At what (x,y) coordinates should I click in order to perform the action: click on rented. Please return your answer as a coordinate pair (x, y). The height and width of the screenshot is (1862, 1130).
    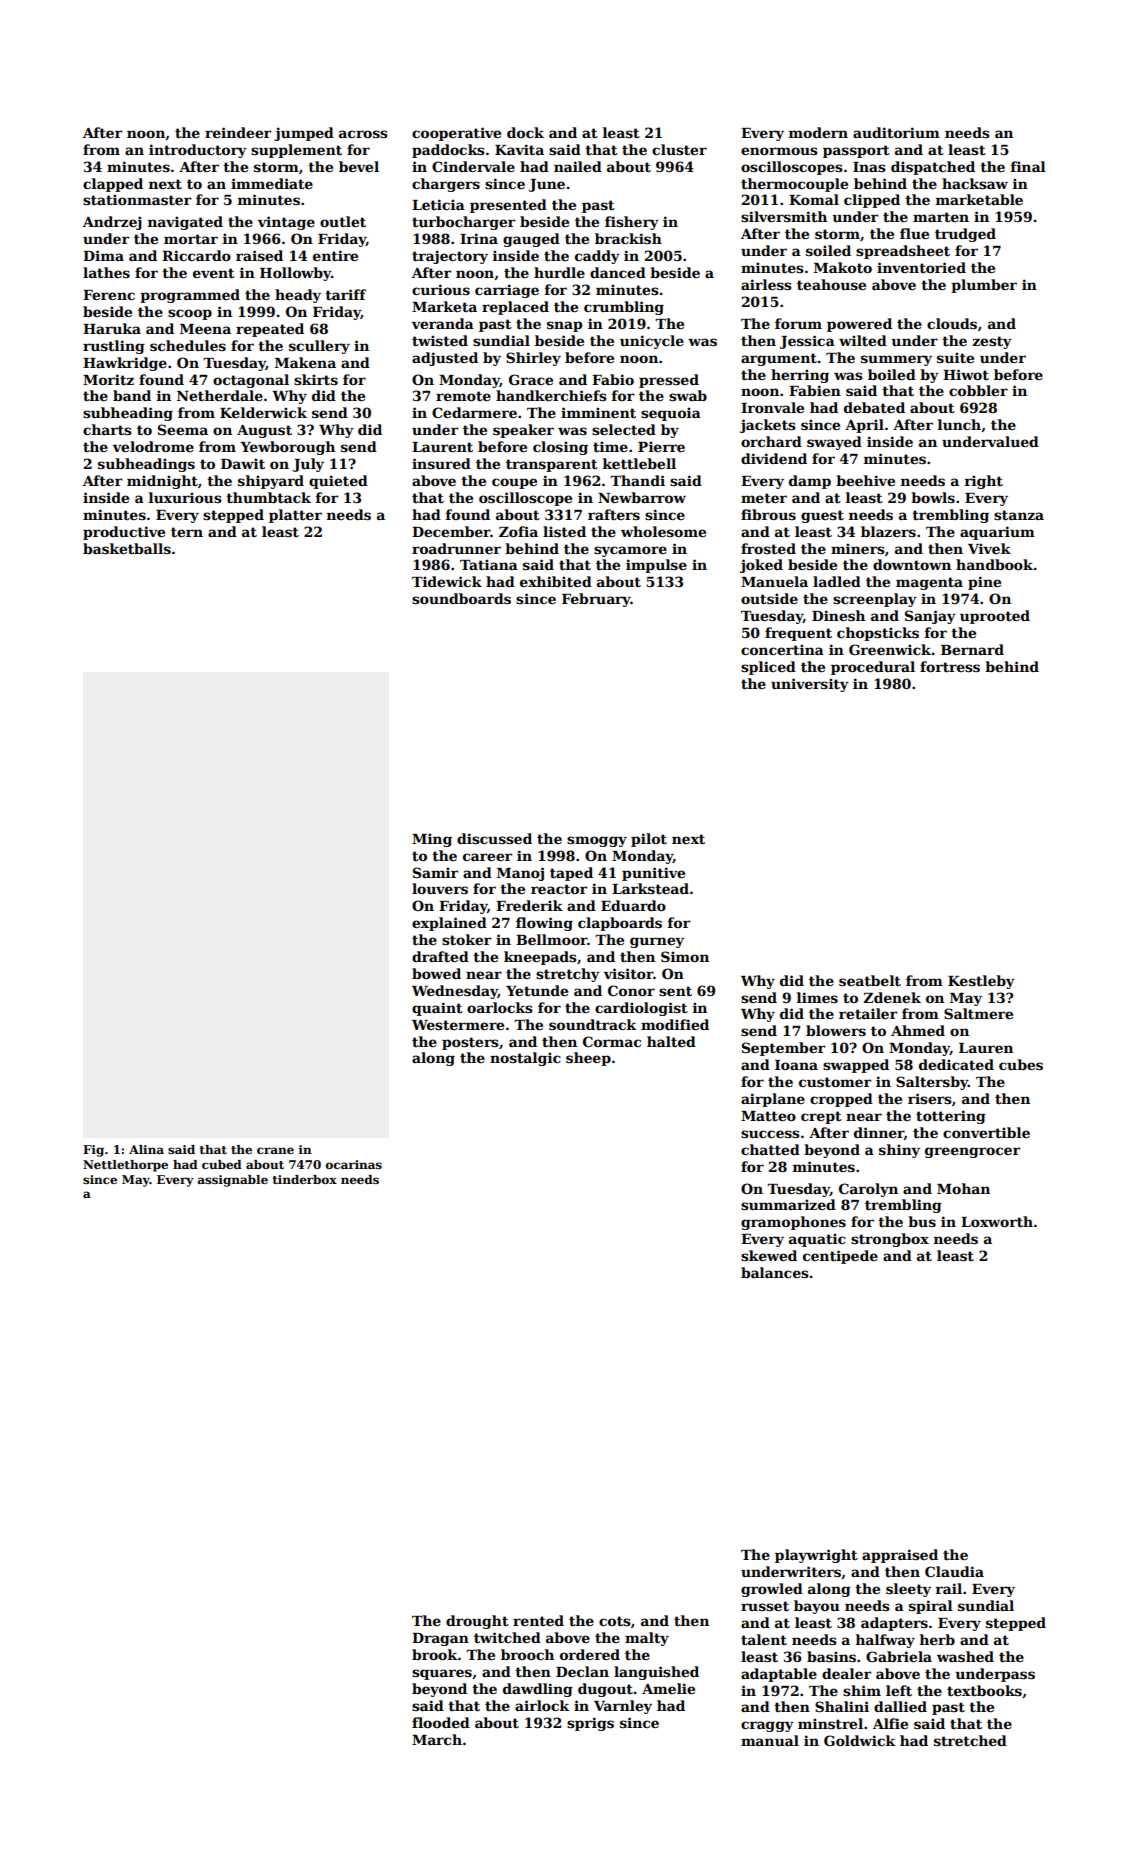
    Looking at the image, I should click on (538, 1620).
